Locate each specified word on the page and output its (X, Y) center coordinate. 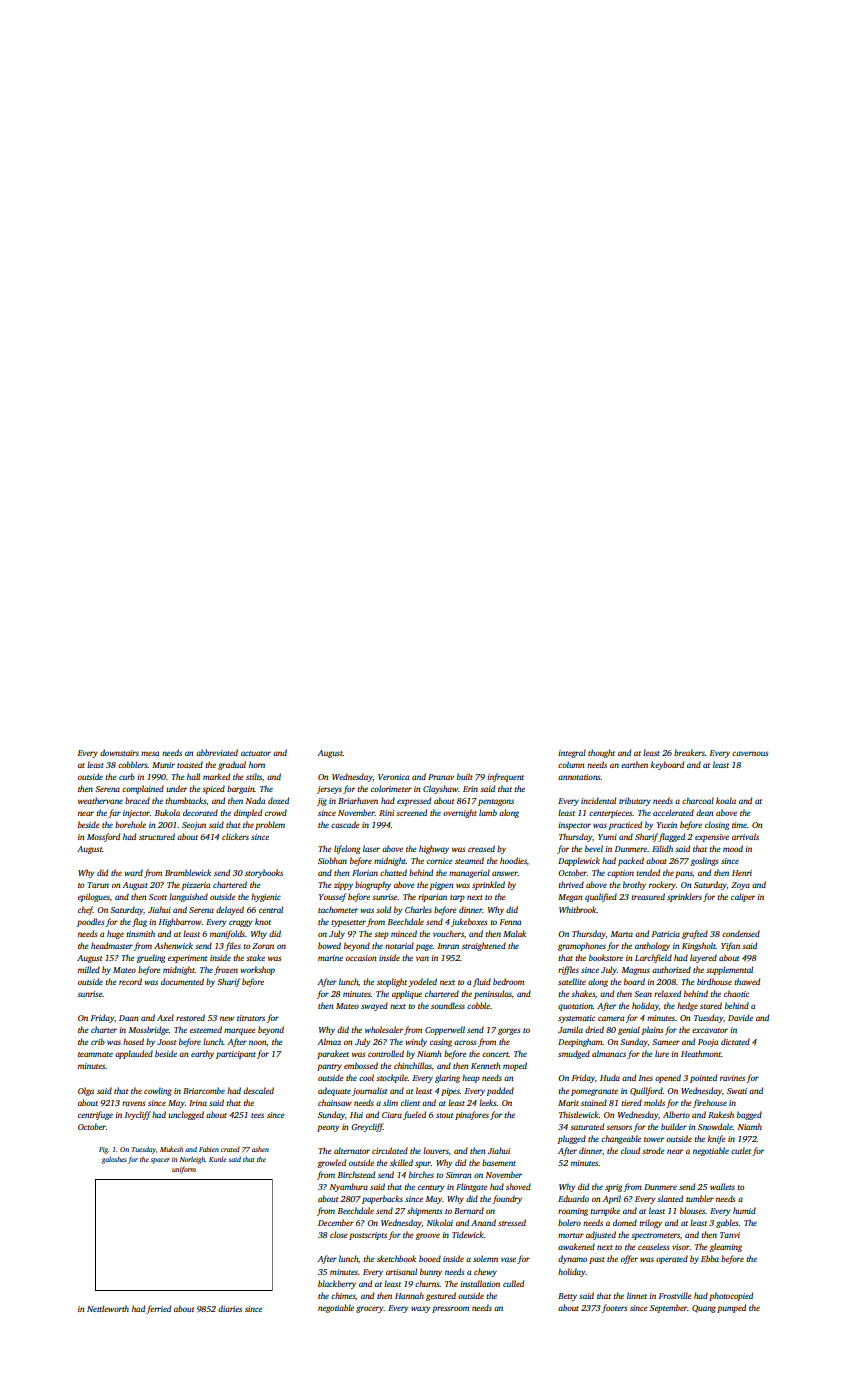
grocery (370, 1309)
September (668, 1308)
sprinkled (488, 885)
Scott (158, 897)
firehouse (710, 1103)
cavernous (750, 753)
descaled (258, 1090)
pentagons (496, 802)
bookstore (606, 957)
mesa (150, 753)
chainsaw (335, 1102)
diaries (230, 1308)
